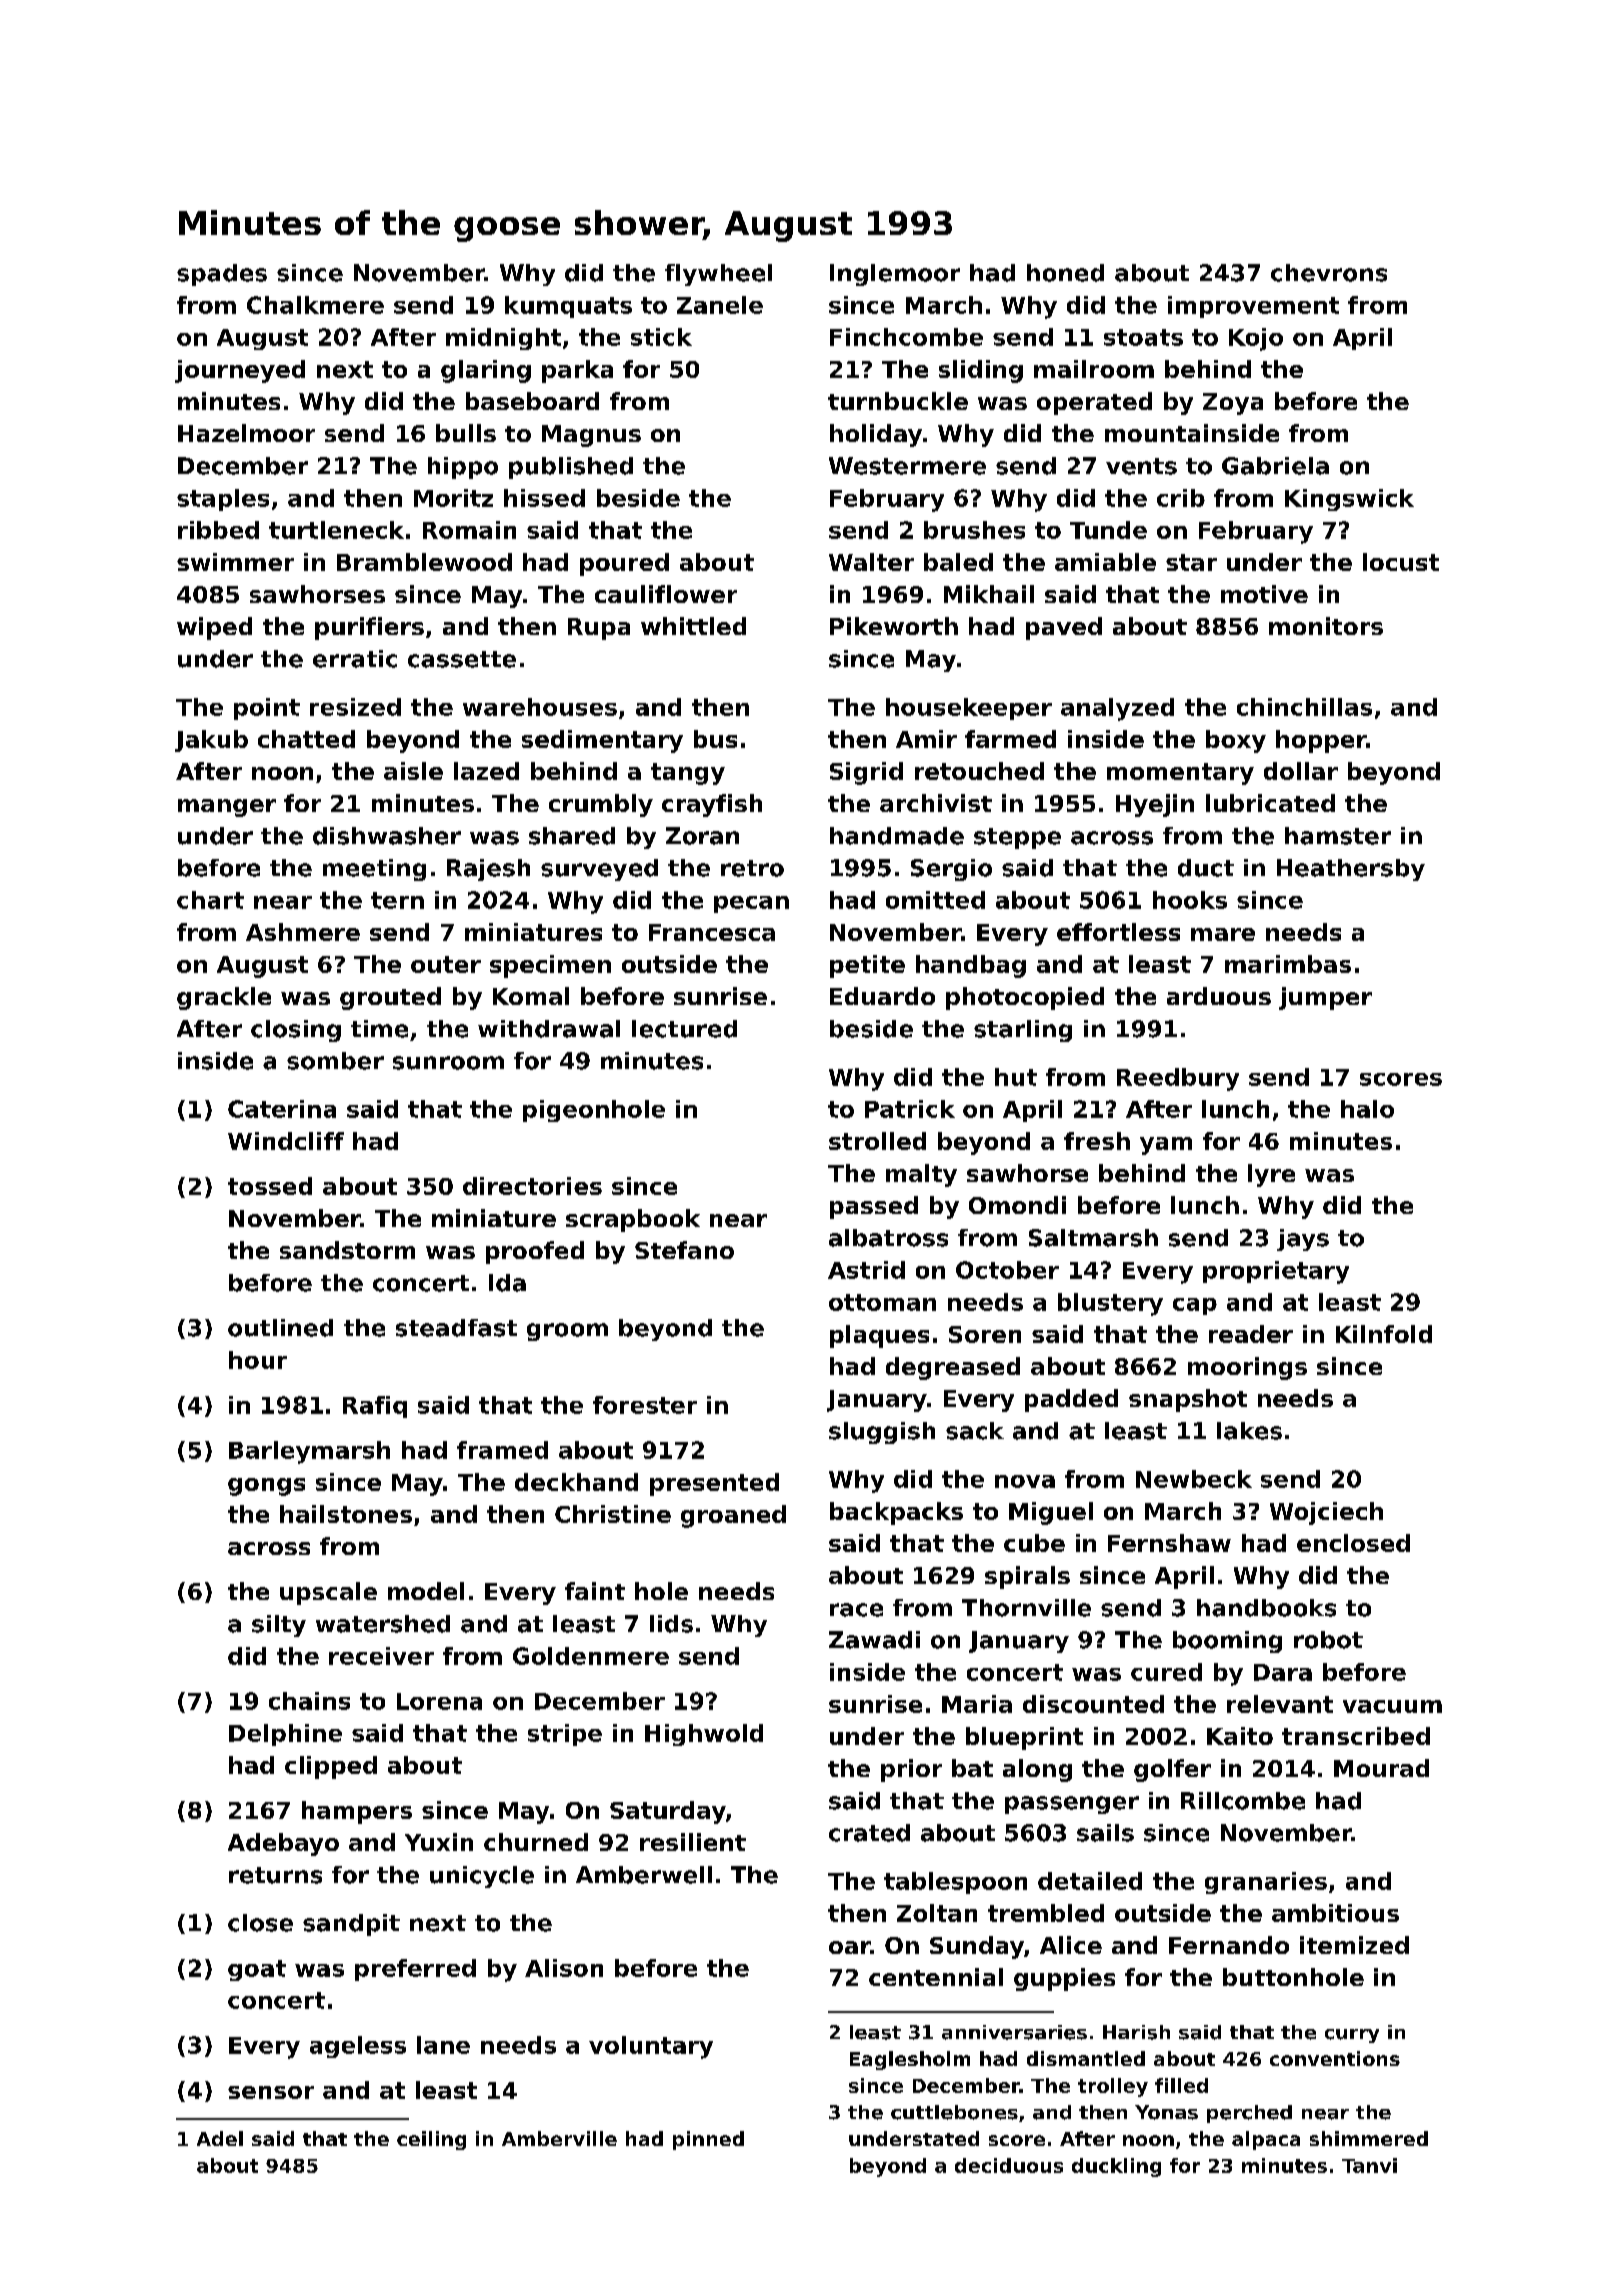 This screenshot has height=2292, width=1620. What do you see at coordinates (1256, 339) in the screenshot?
I see `Kojo` at bounding box center [1256, 339].
